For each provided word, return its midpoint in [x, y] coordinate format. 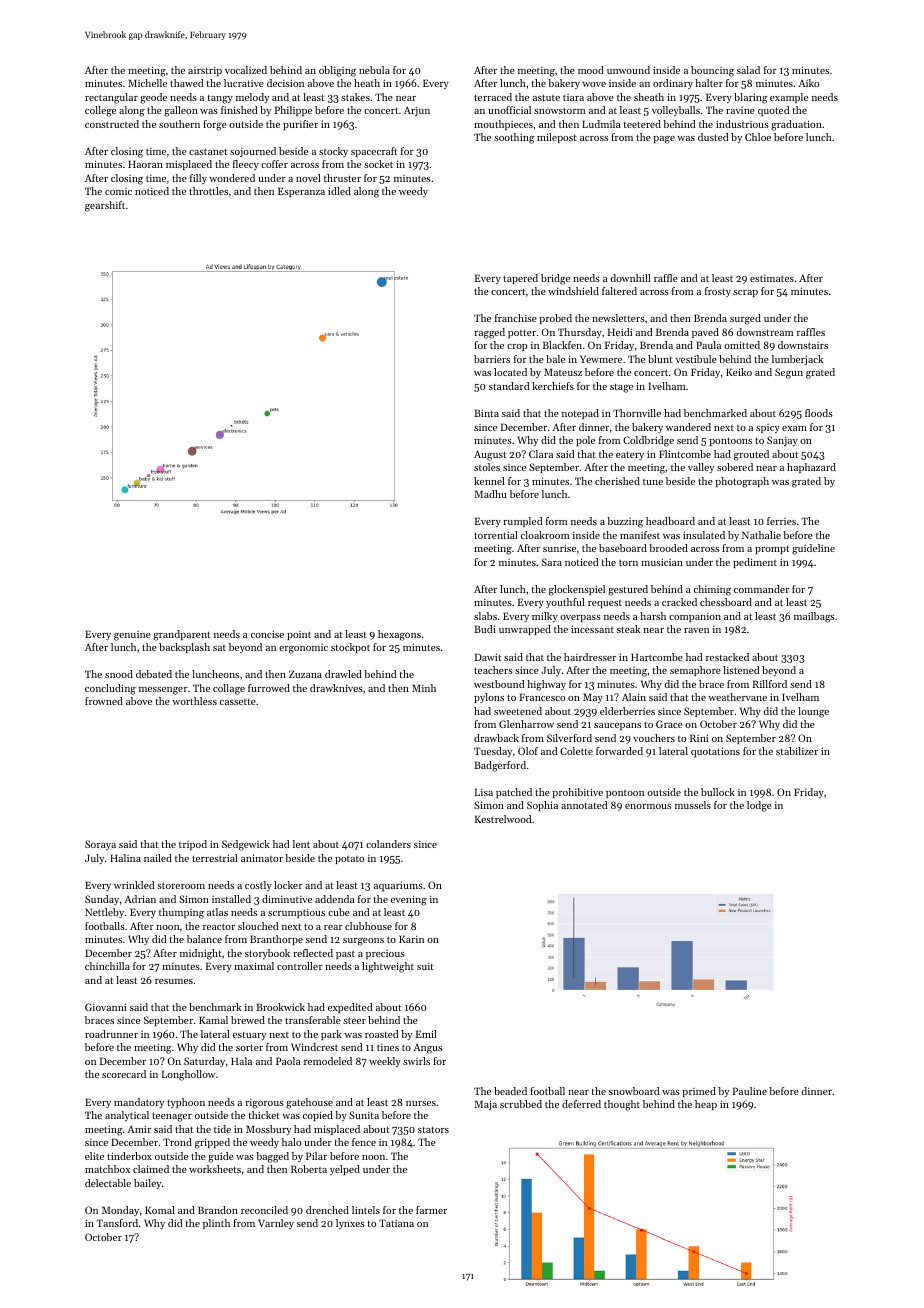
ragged [489, 333]
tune [653, 482]
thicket [264, 1115]
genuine [132, 636]
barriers [492, 359]
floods [819, 413]
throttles [208, 191]
